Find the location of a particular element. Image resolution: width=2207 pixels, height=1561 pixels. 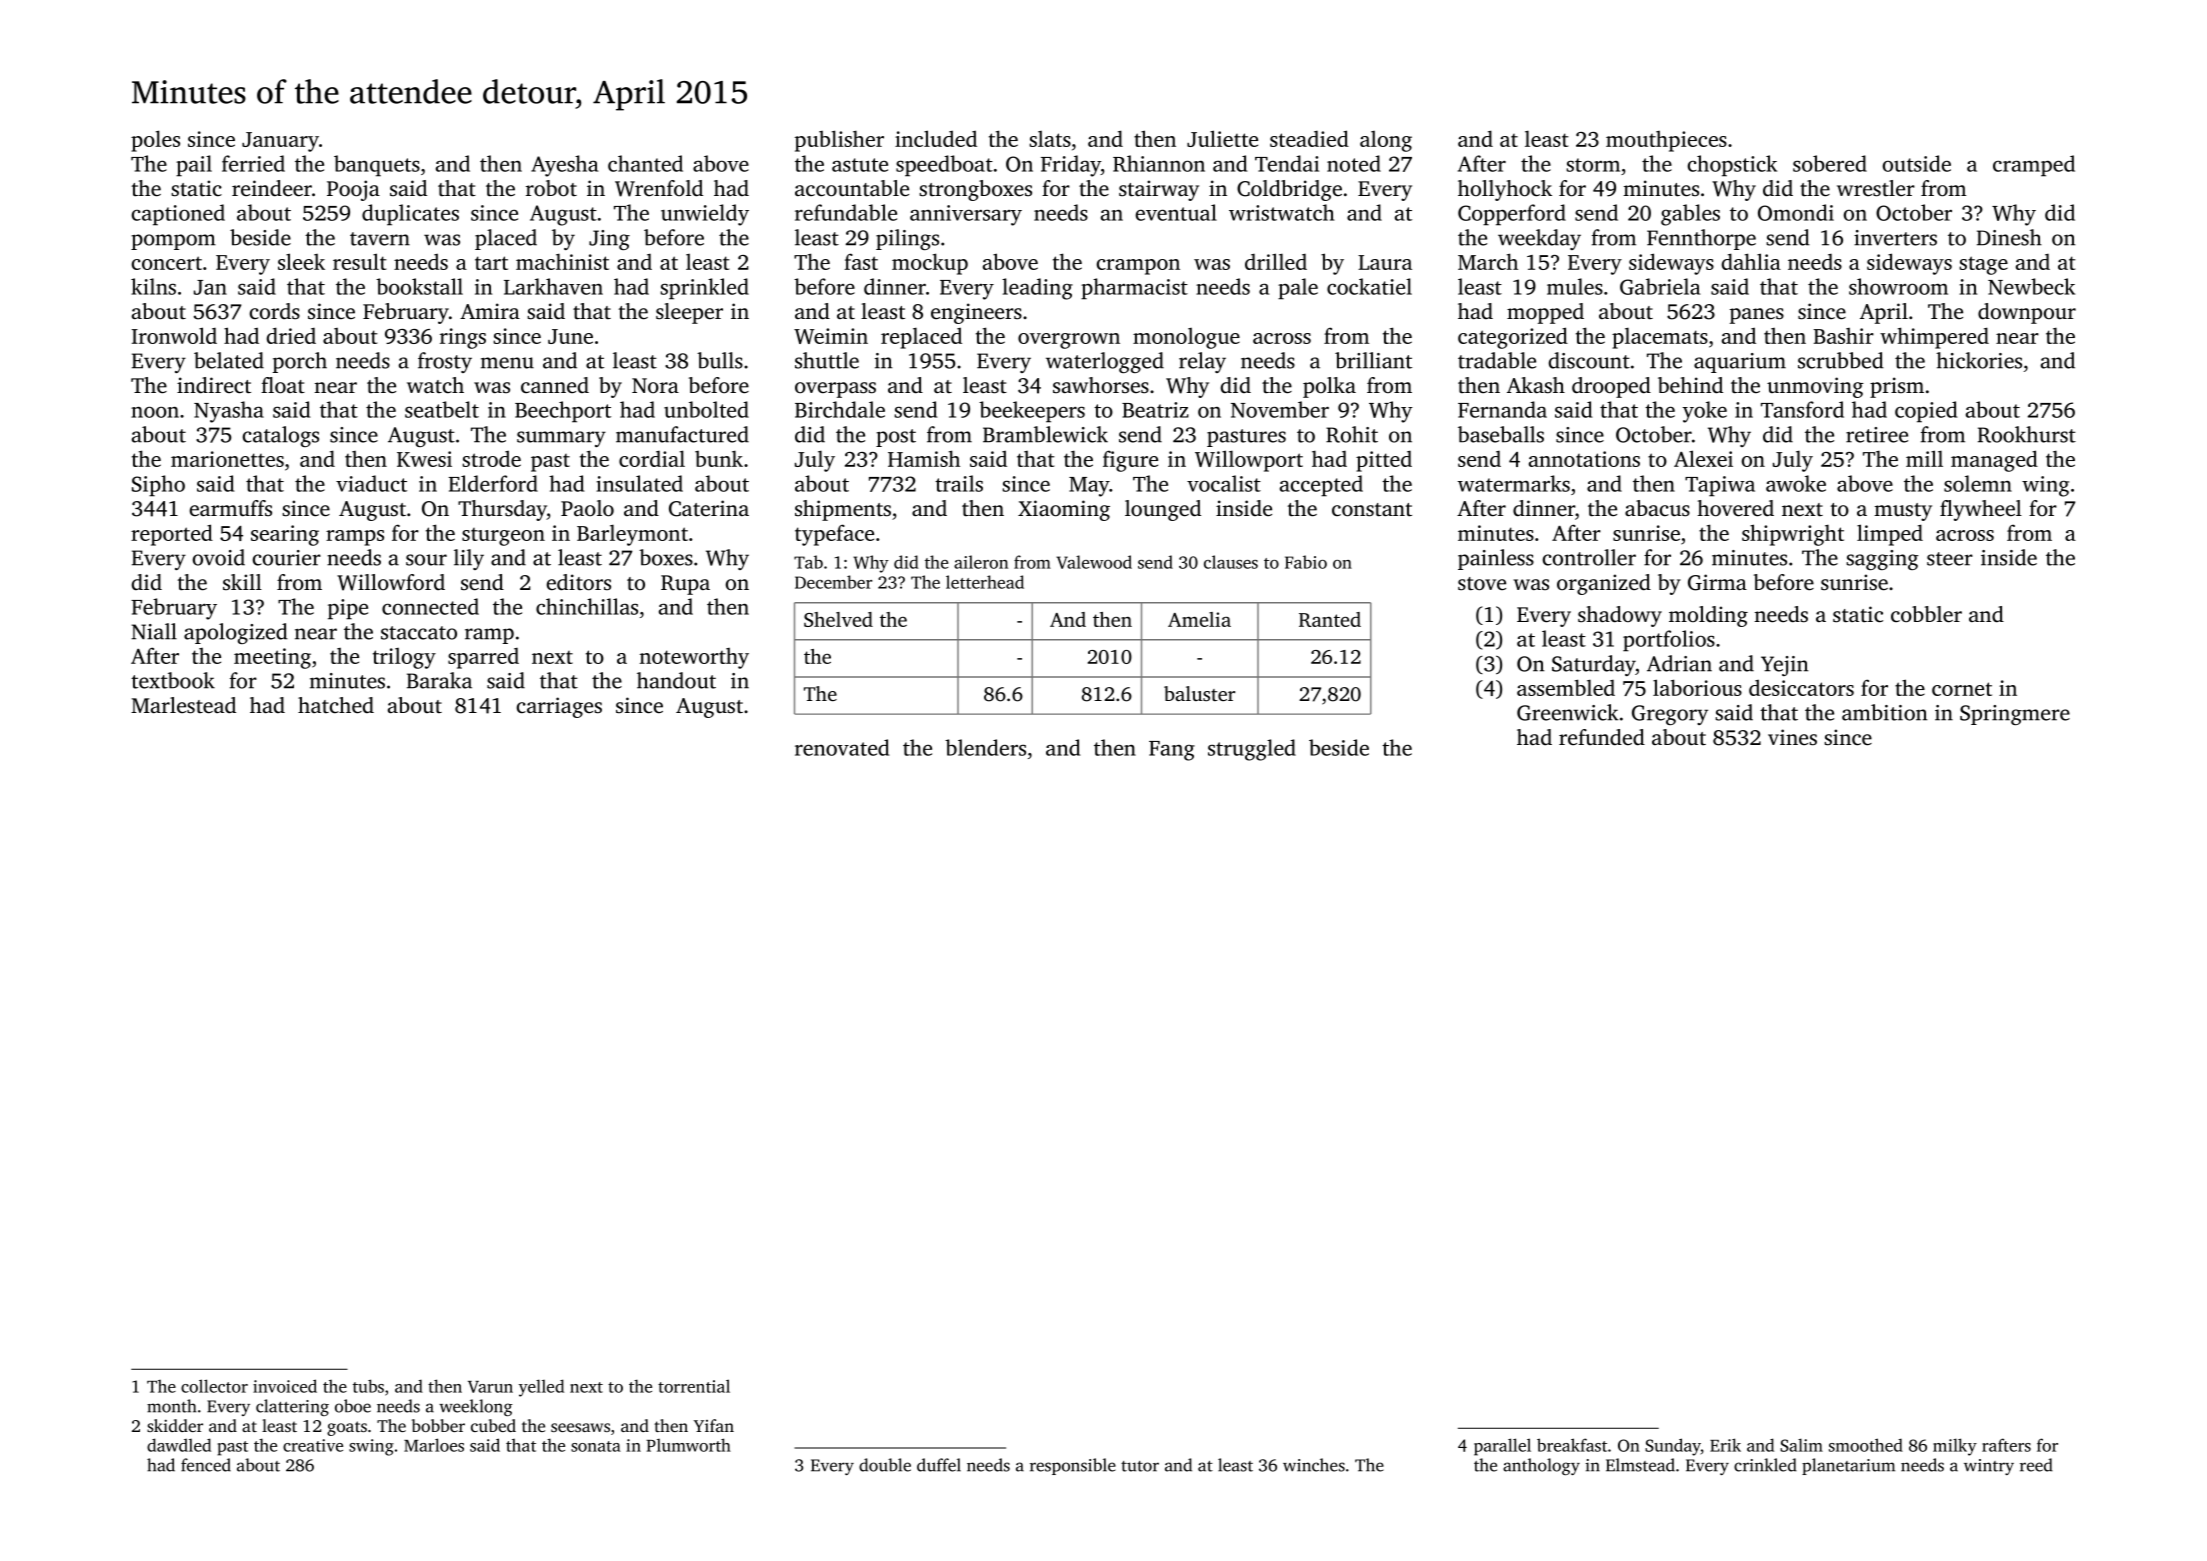

Fang is located at coordinates (1172, 751).
